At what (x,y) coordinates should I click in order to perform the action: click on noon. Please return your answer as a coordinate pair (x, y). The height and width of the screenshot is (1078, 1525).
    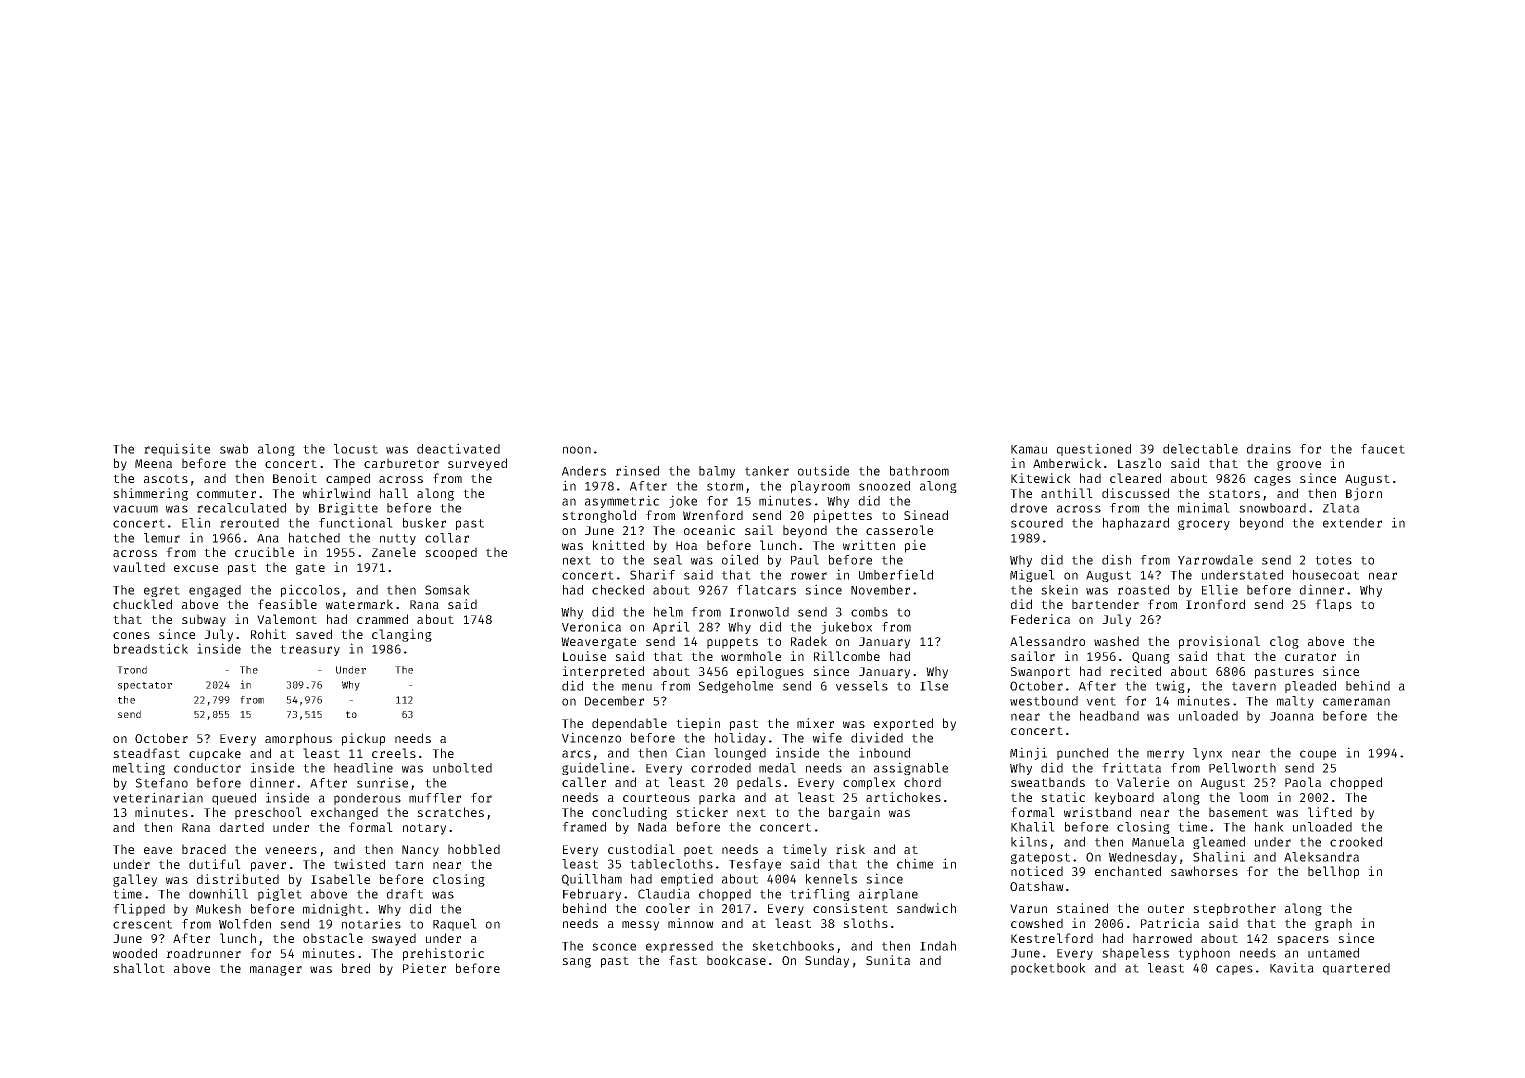
    Looking at the image, I should click on (577, 450).
